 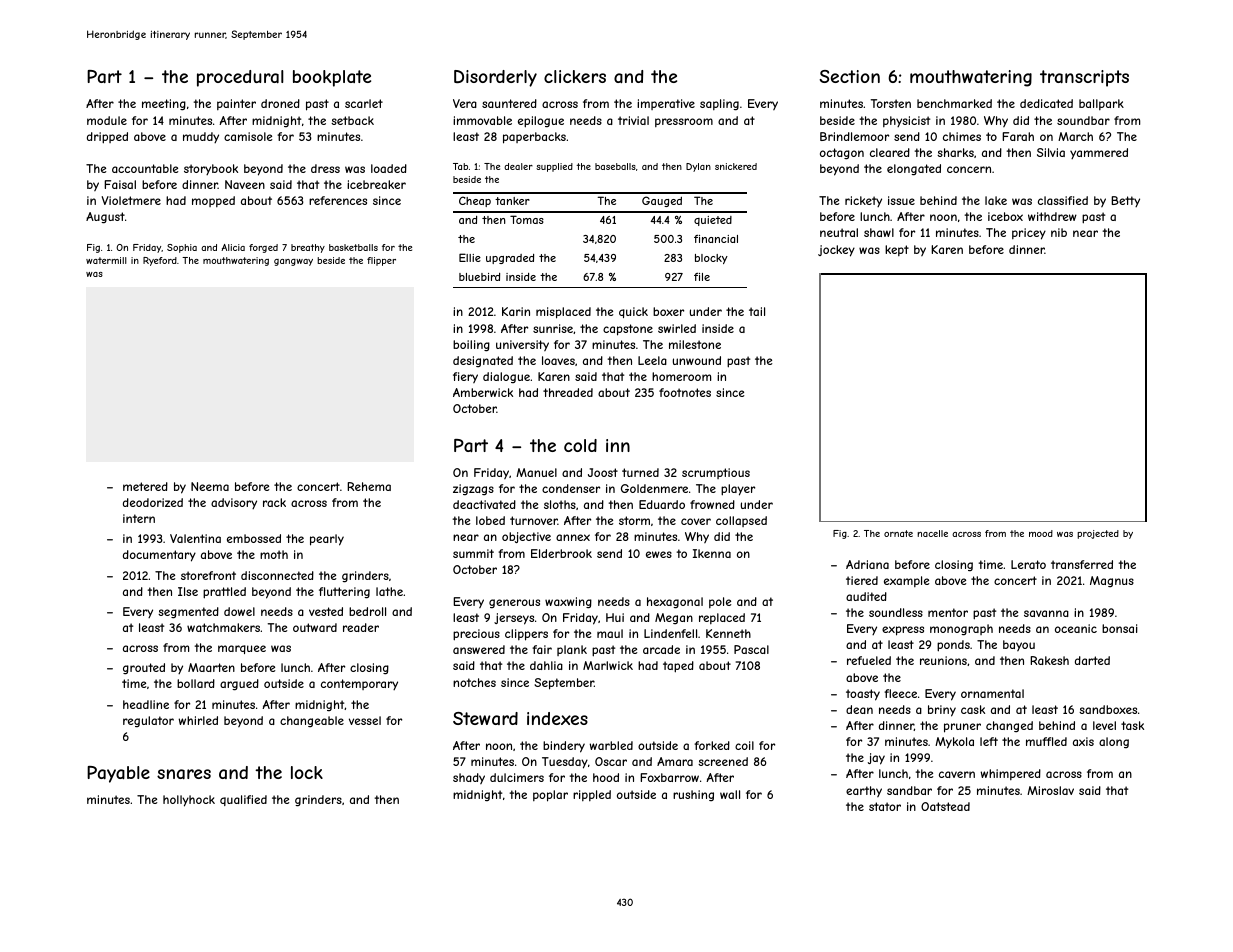 What do you see at coordinates (685, 392) in the image?
I see `footnotes` at bounding box center [685, 392].
